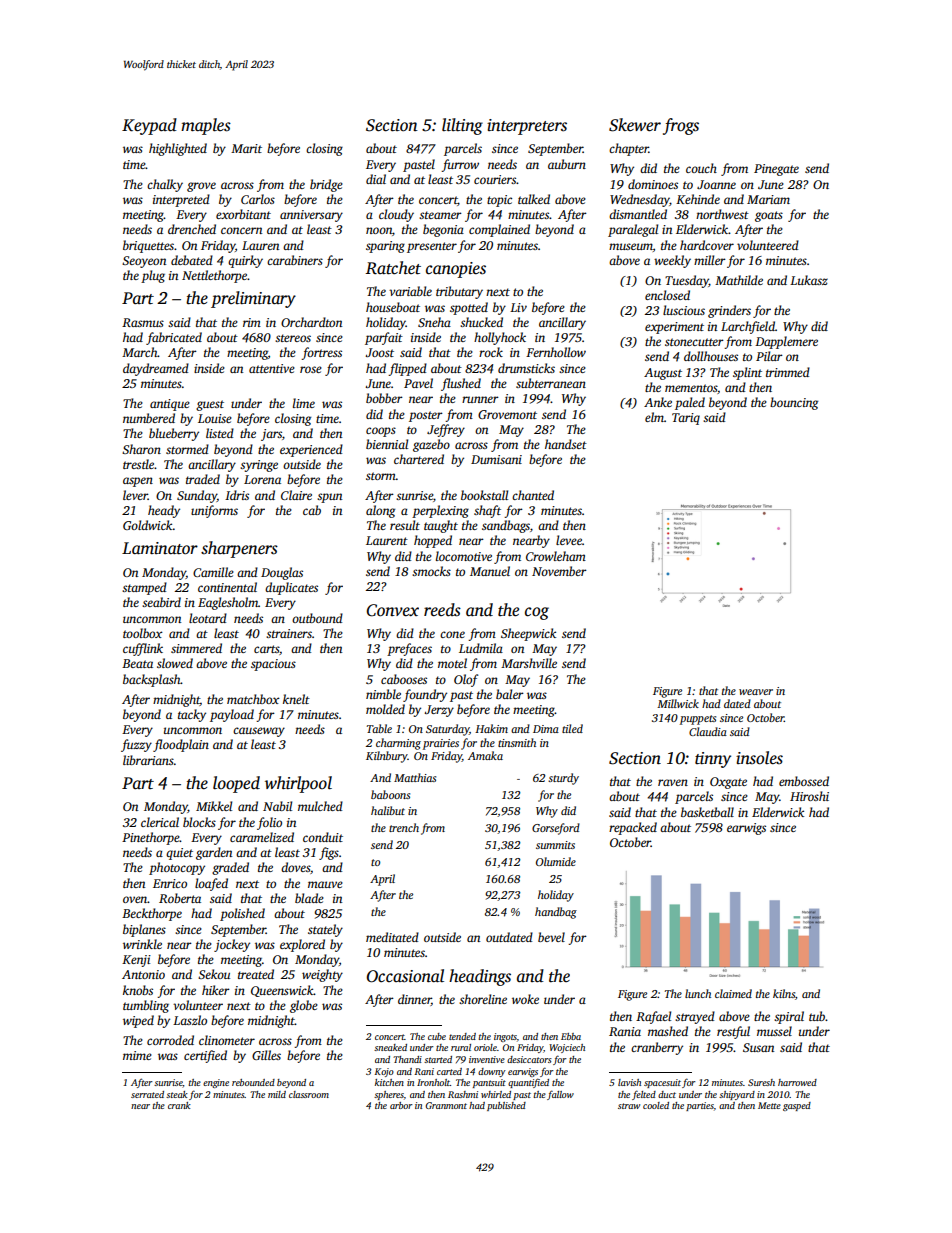 The image size is (952, 1233). What do you see at coordinates (259, 466) in the screenshot?
I see `syringe` at bounding box center [259, 466].
